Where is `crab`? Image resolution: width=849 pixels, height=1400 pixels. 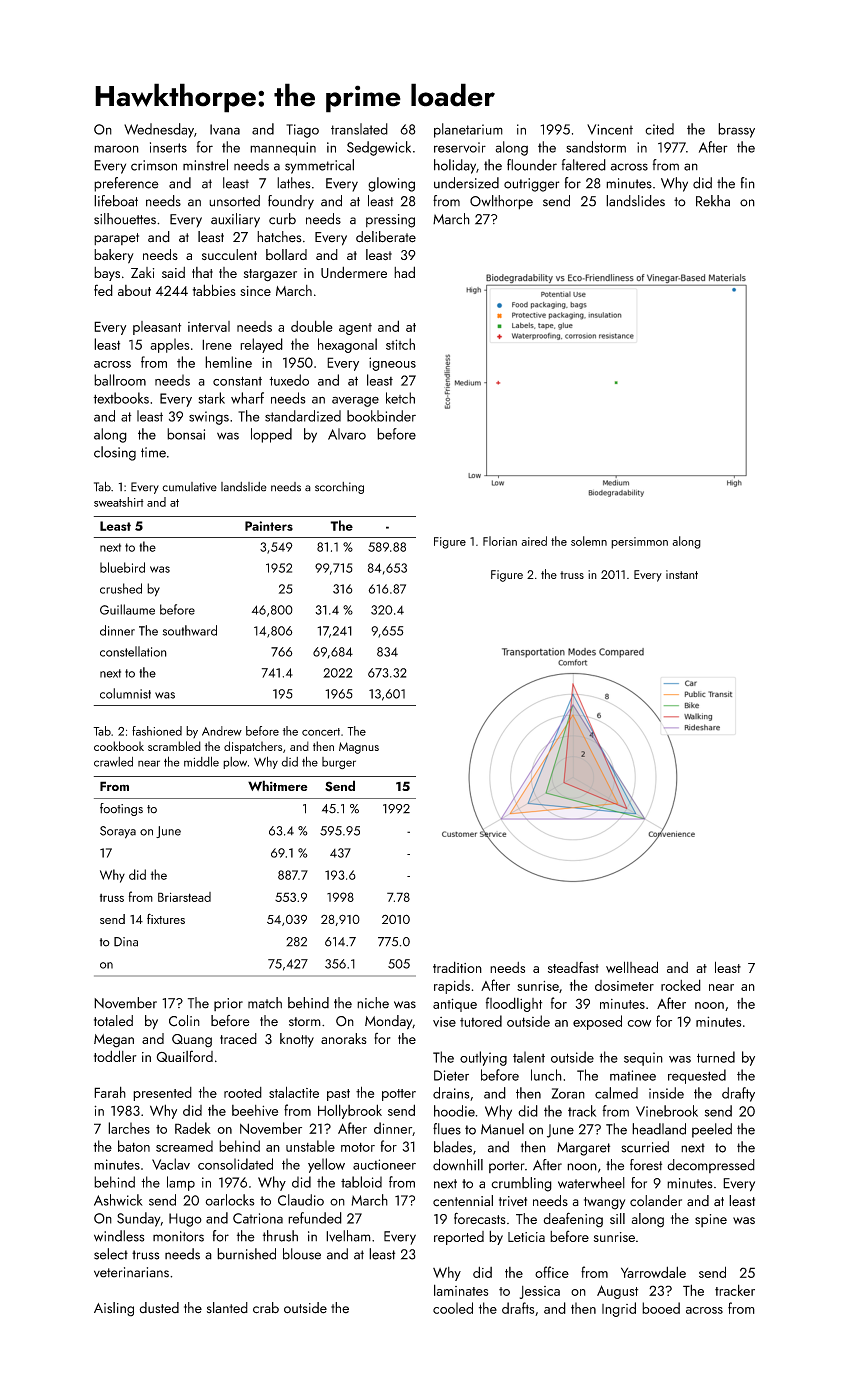 crab is located at coordinates (266, 1308).
